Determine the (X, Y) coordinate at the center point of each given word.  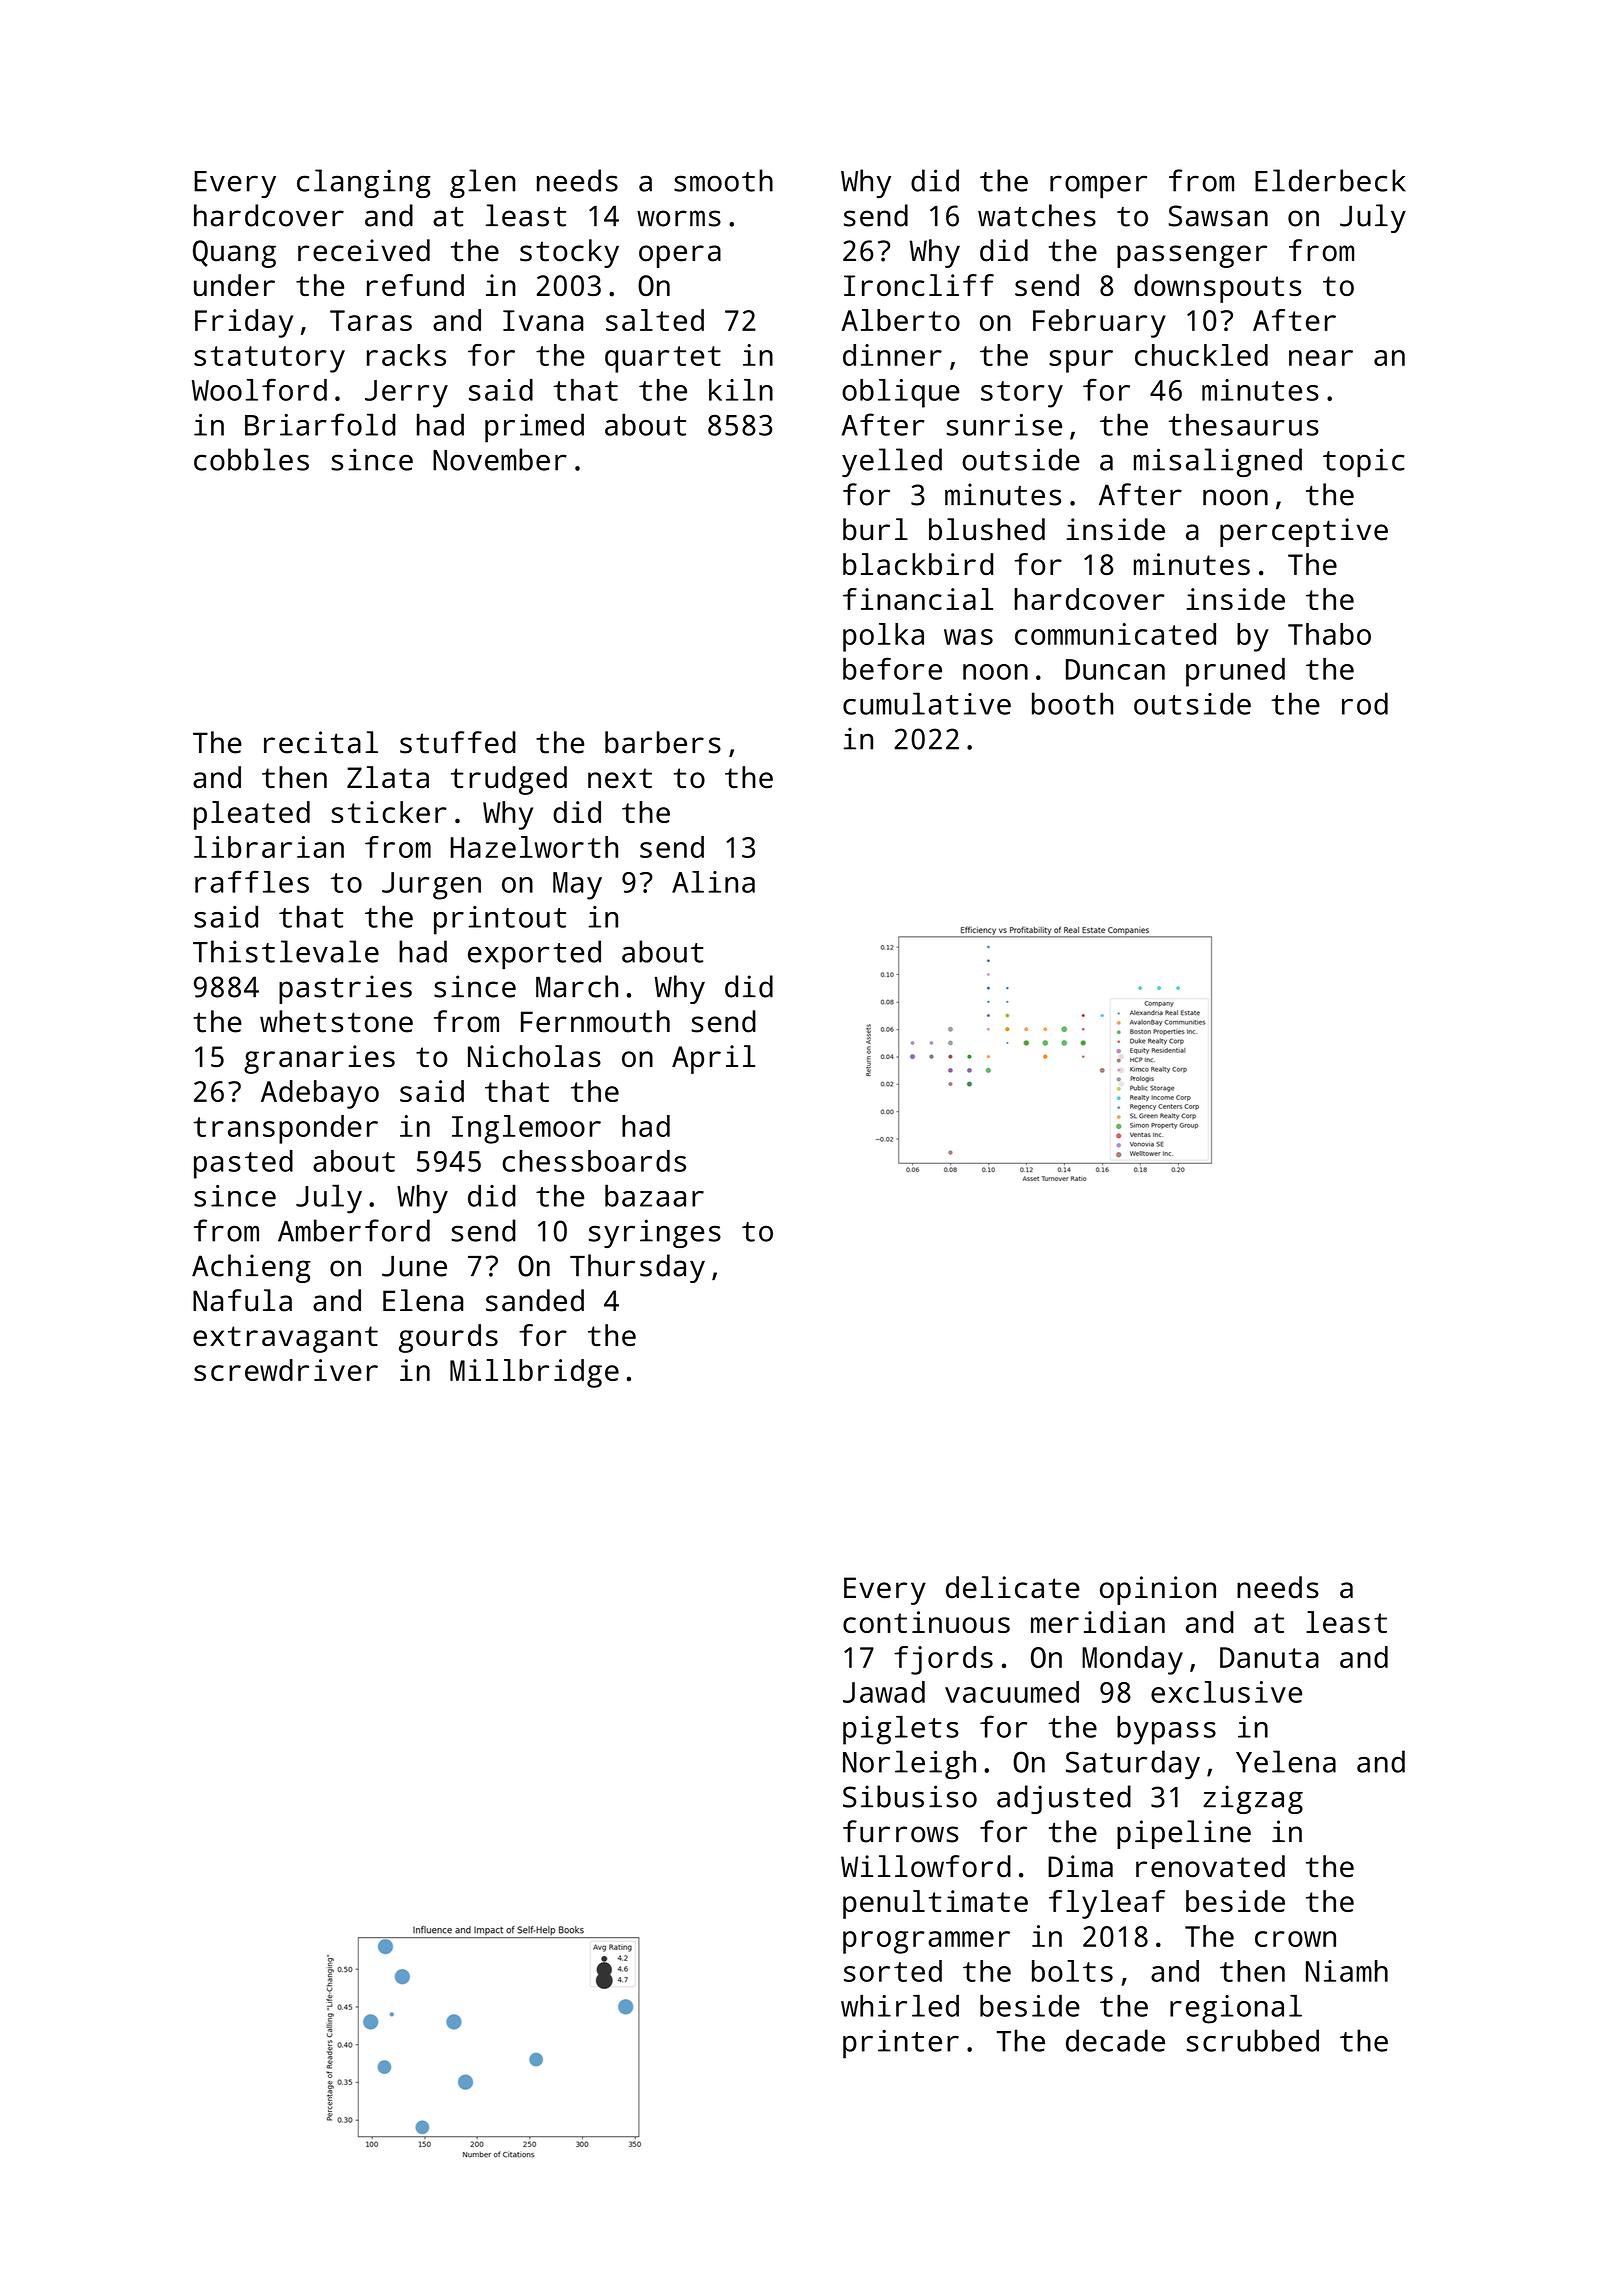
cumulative (927, 703)
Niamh (1347, 1971)
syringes (655, 1233)
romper (1098, 186)
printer (901, 2044)
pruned (1235, 672)
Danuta (1269, 1657)
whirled (900, 2006)
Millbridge (534, 1373)
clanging (364, 183)
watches (1037, 215)
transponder (285, 1129)
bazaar (654, 1195)
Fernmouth (595, 1021)
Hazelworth (534, 847)
